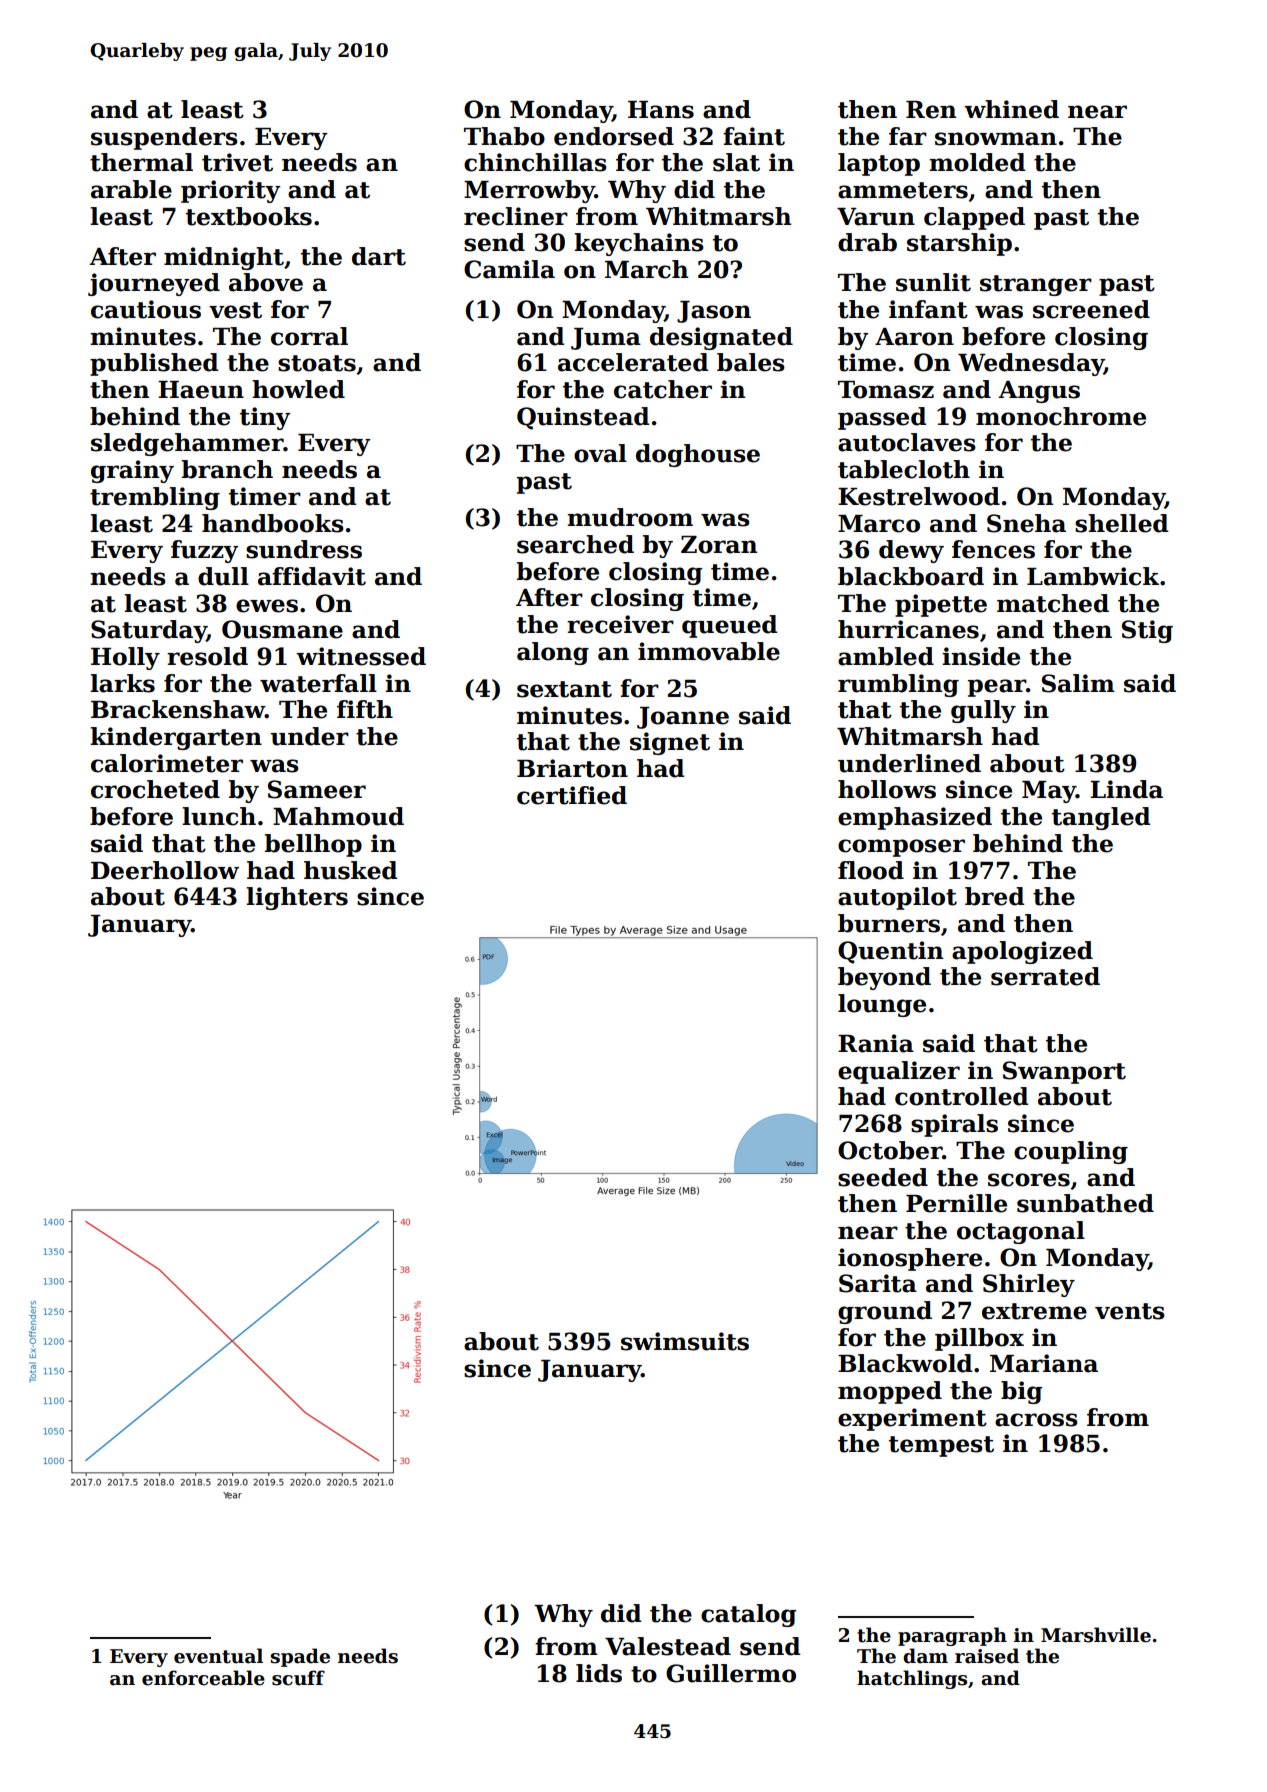  What do you see at coordinates (668, 1646) in the page?
I see `Valestead` at bounding box center [668, 1646].
